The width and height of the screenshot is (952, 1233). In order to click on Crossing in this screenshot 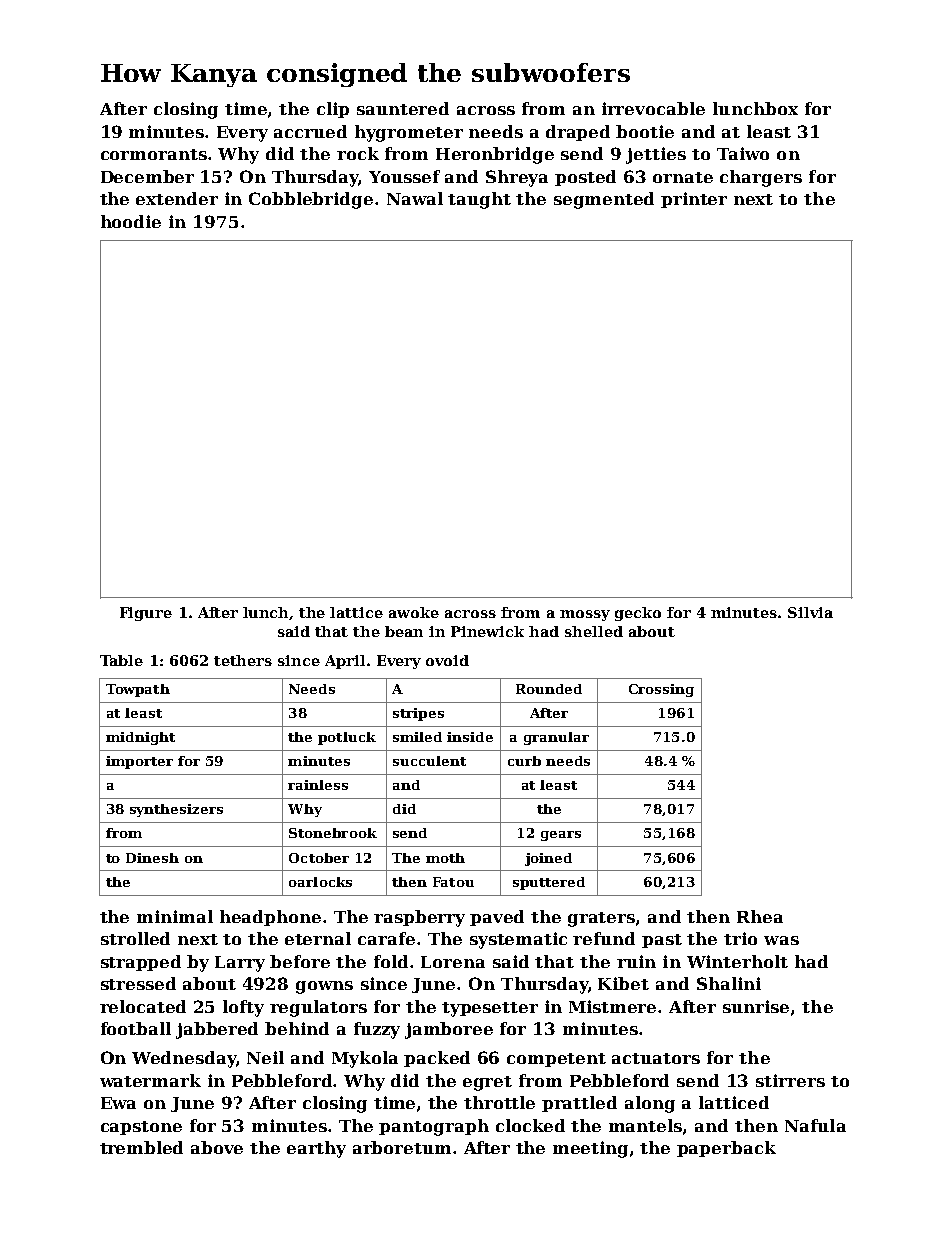, I will do `click(661, 690)`.
